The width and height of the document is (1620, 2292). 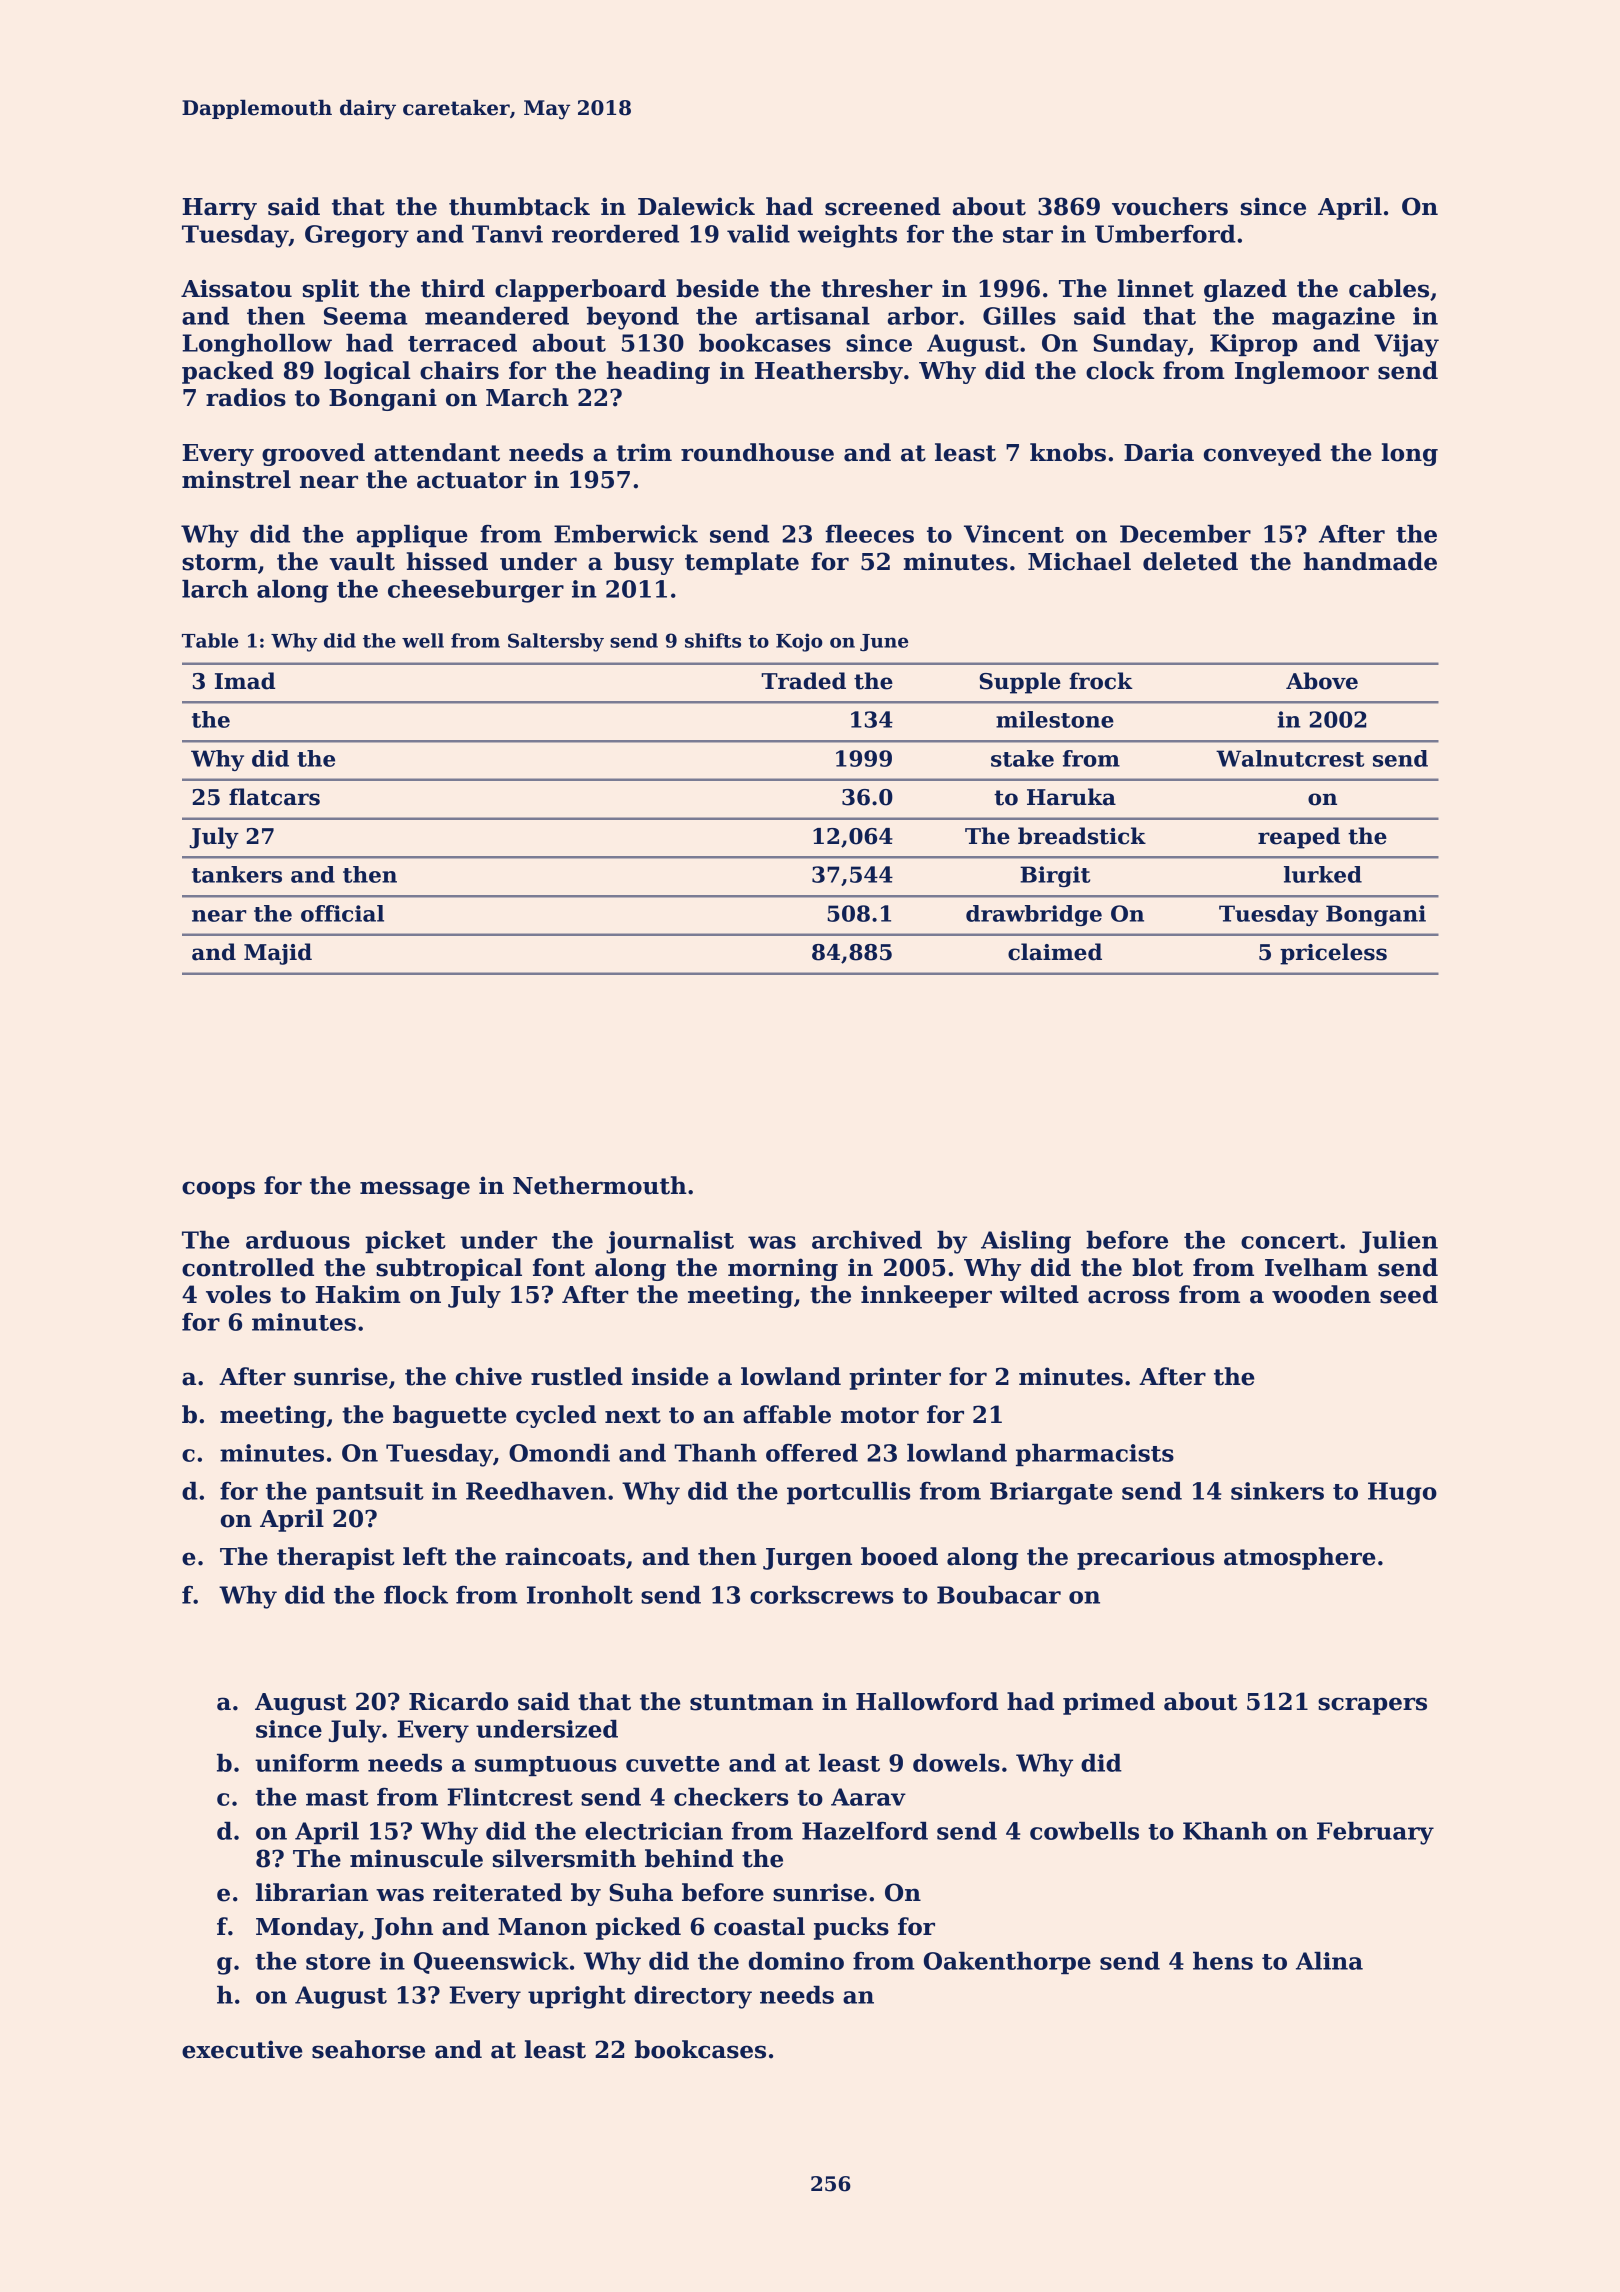 I want to click on subtropical, so click(x=449, y=1269).
